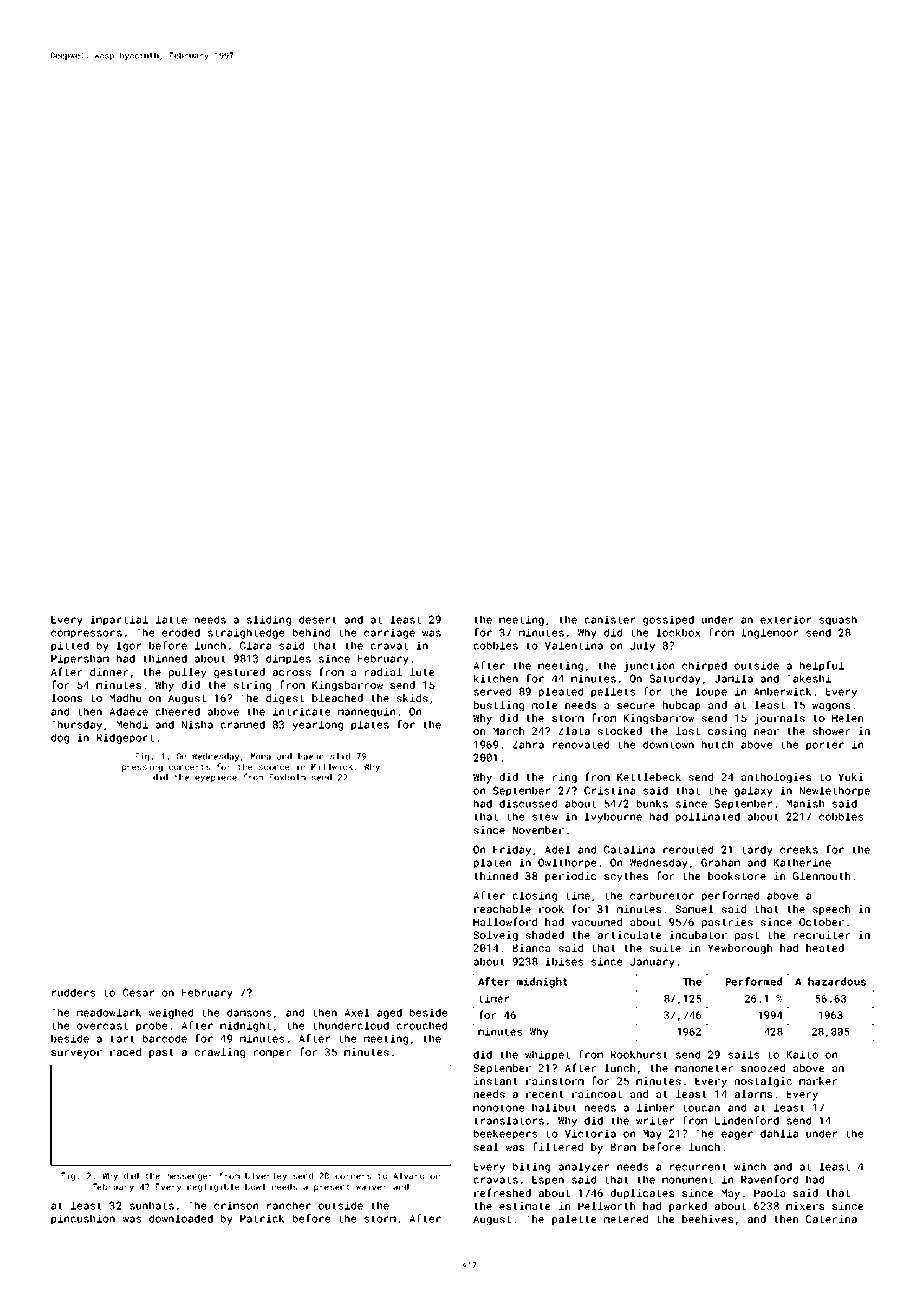 This screenshot has height=1308, width=924. What do you see at coordinates (486, 1147) in the screenshot?
I see `seal` at bounding box center [486, 1147].
